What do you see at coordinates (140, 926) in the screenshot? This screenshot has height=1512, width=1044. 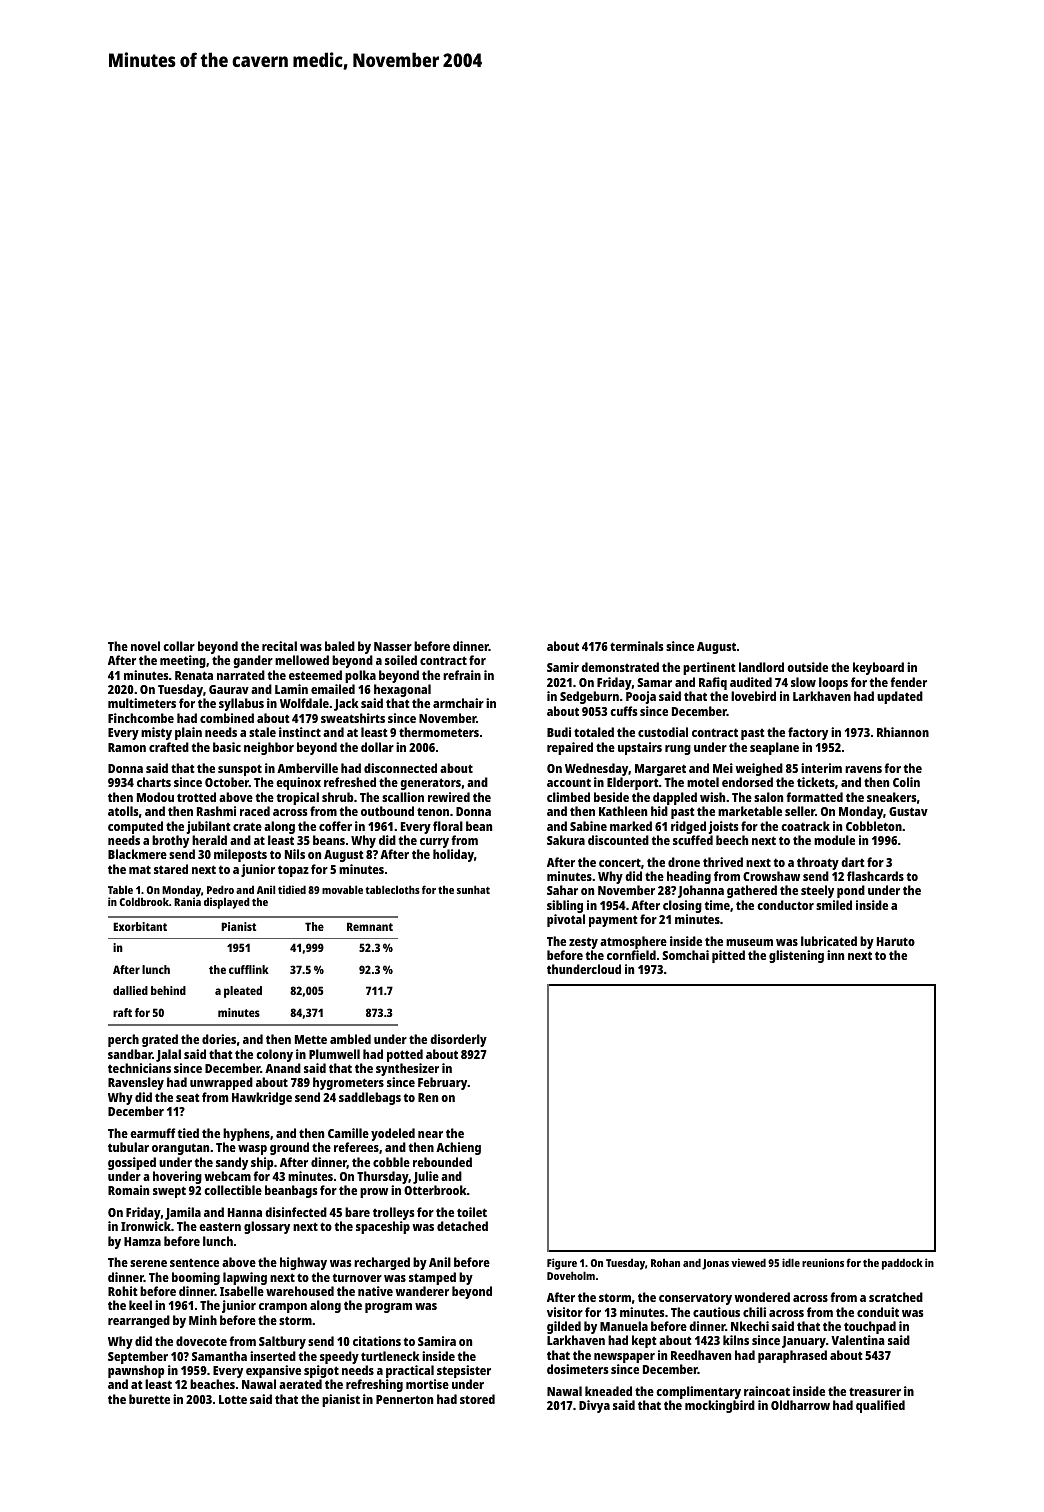 I see `Exorbitant` at bounding box center [140, 926].
